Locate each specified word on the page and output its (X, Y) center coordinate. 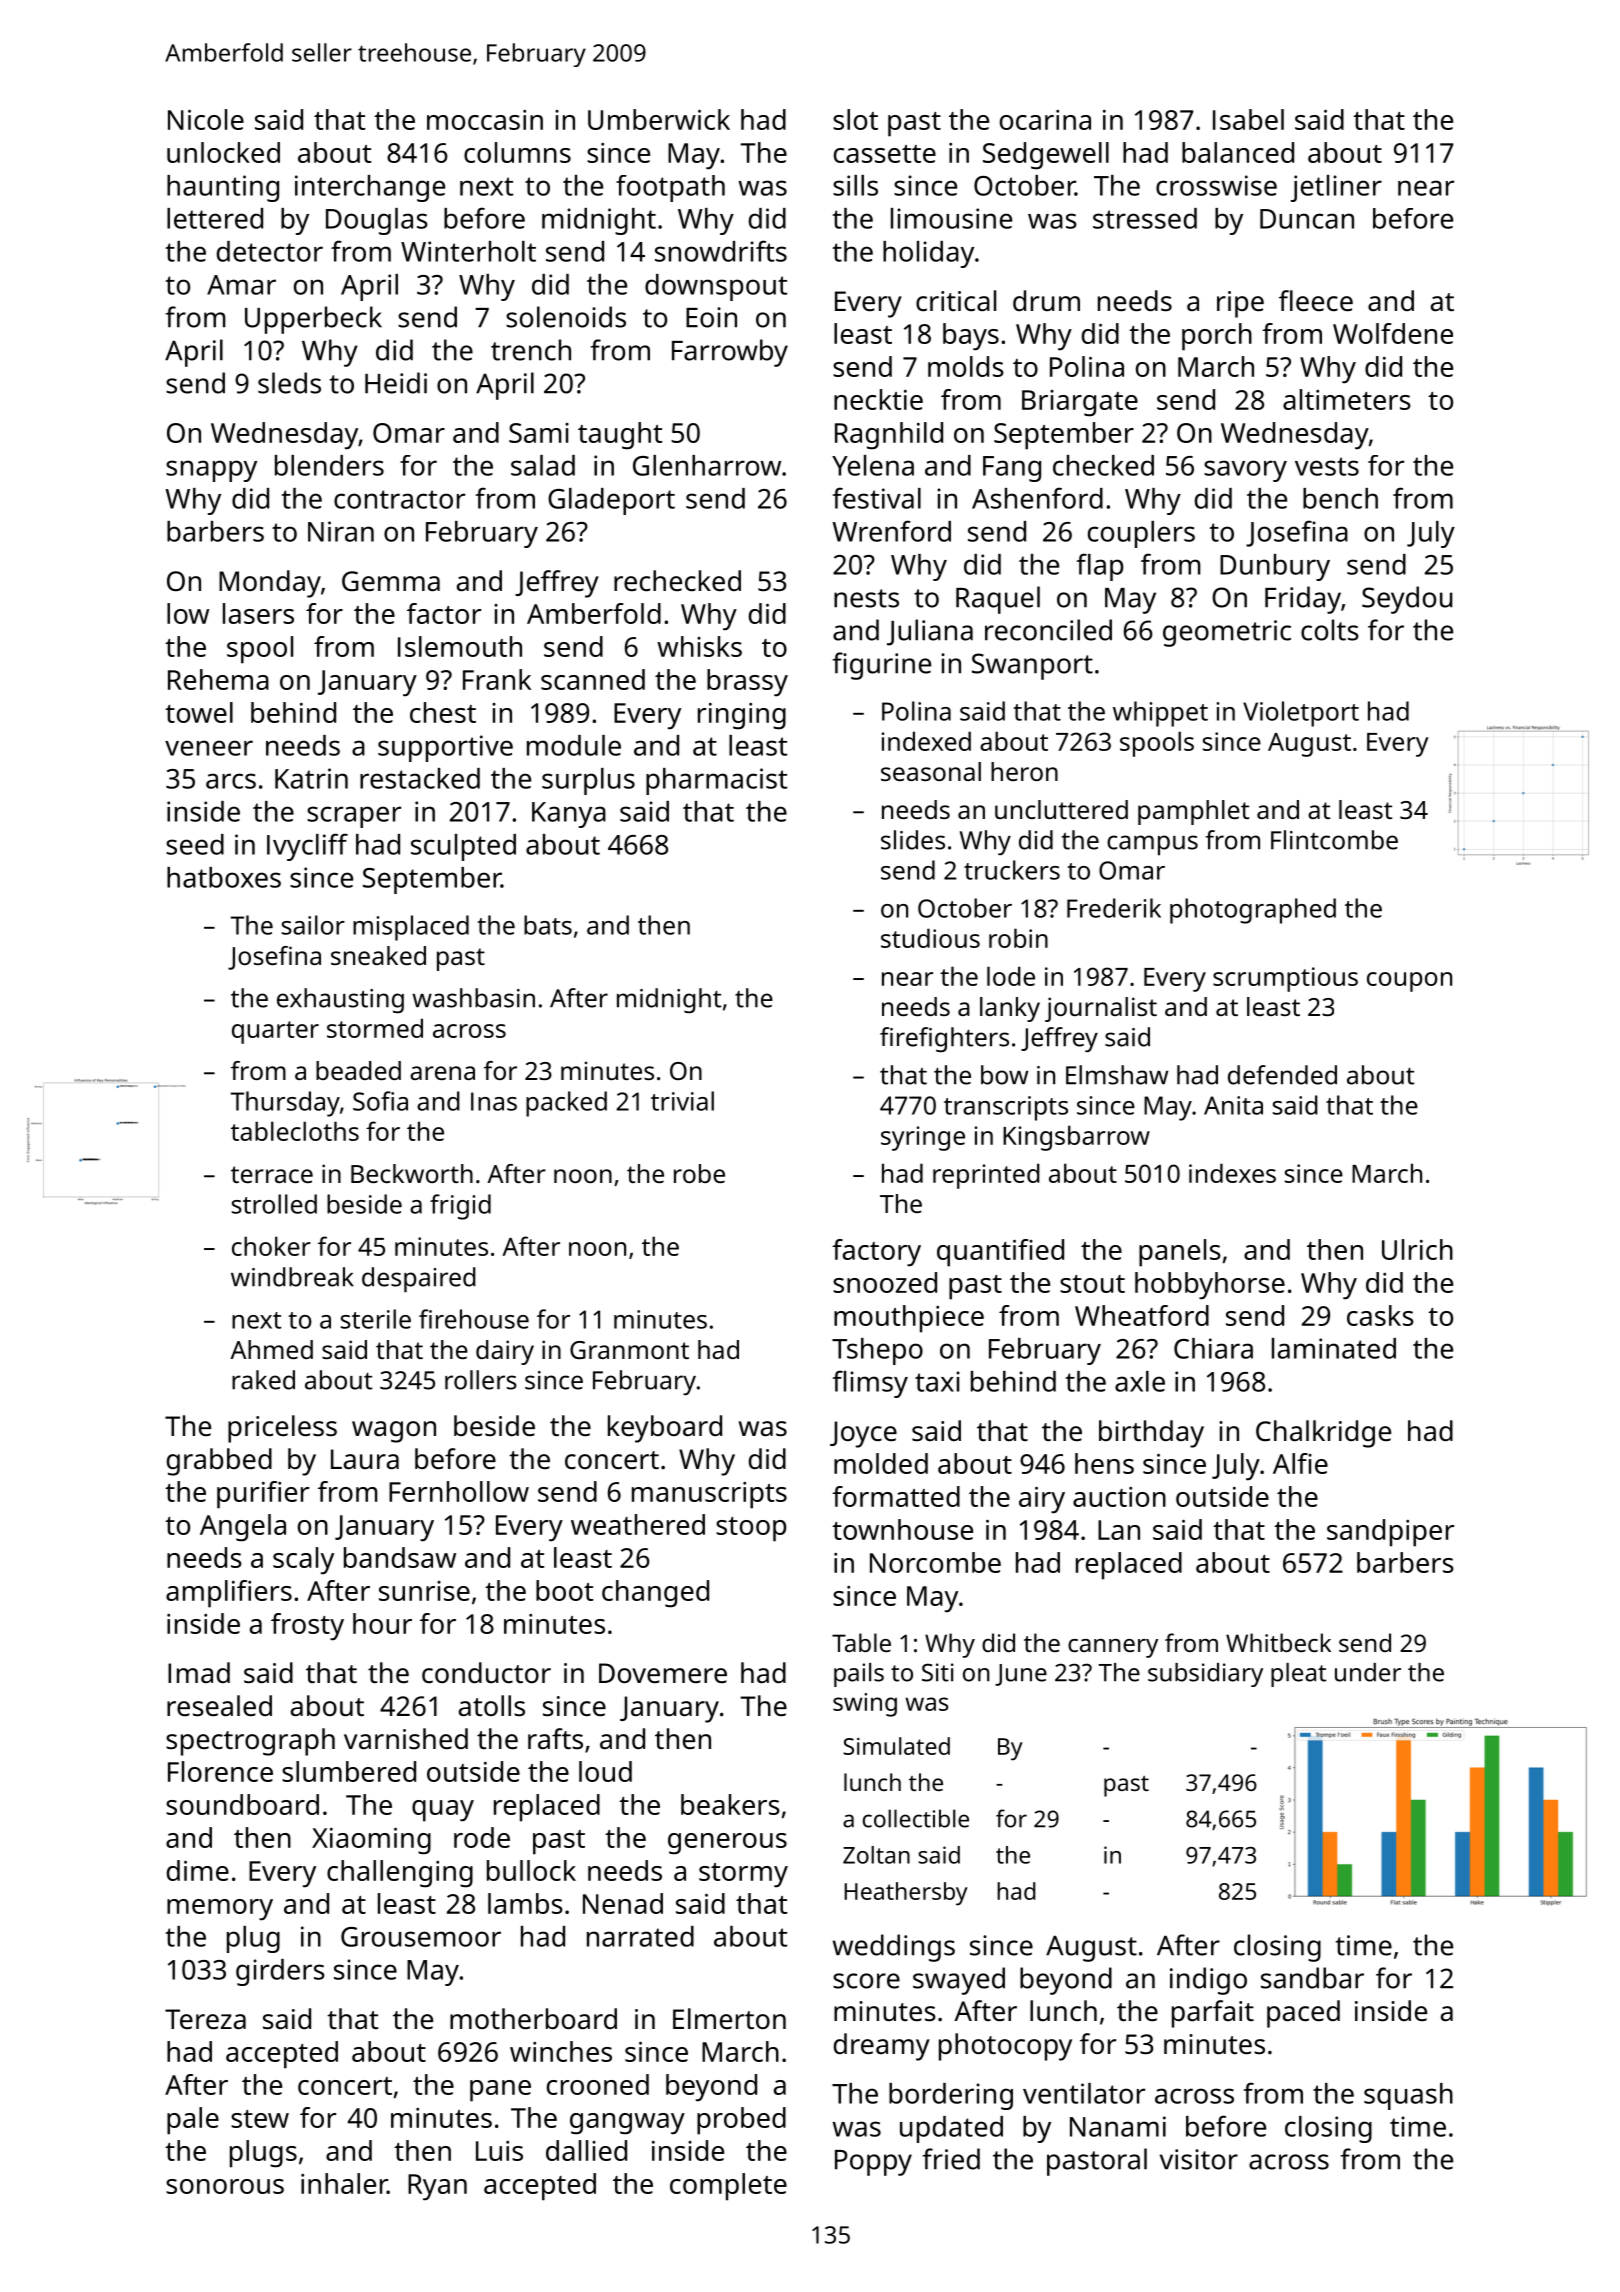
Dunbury (1275, 567)
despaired (419, 1280)
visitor (1199, 2159)
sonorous (225, 2186)
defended (1282, 1075)
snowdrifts (721, 251)
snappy (211, 471)
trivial (682, 1101)
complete (728, 2187)
